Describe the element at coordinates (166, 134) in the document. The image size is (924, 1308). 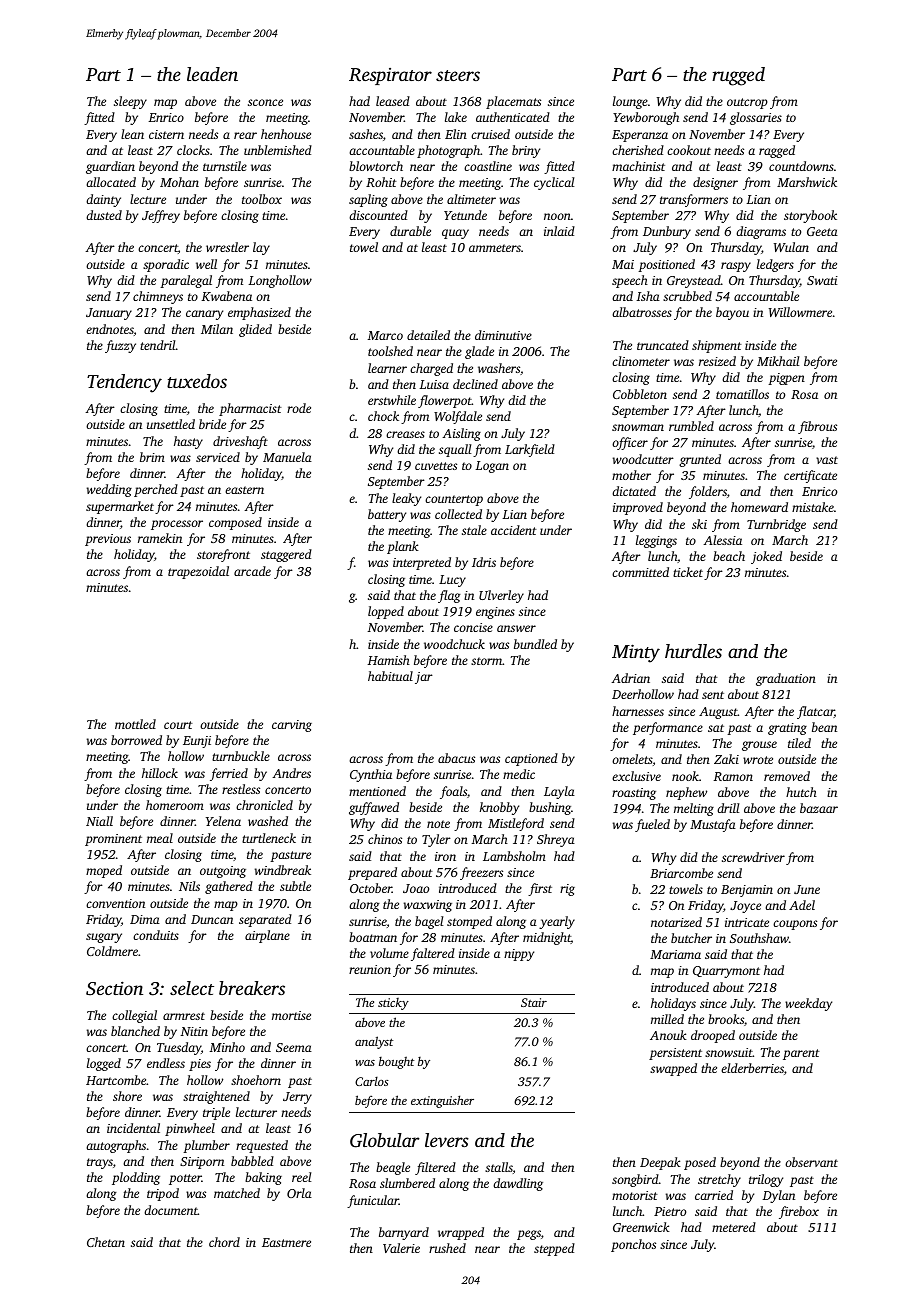
I see `cistern` at that location.
